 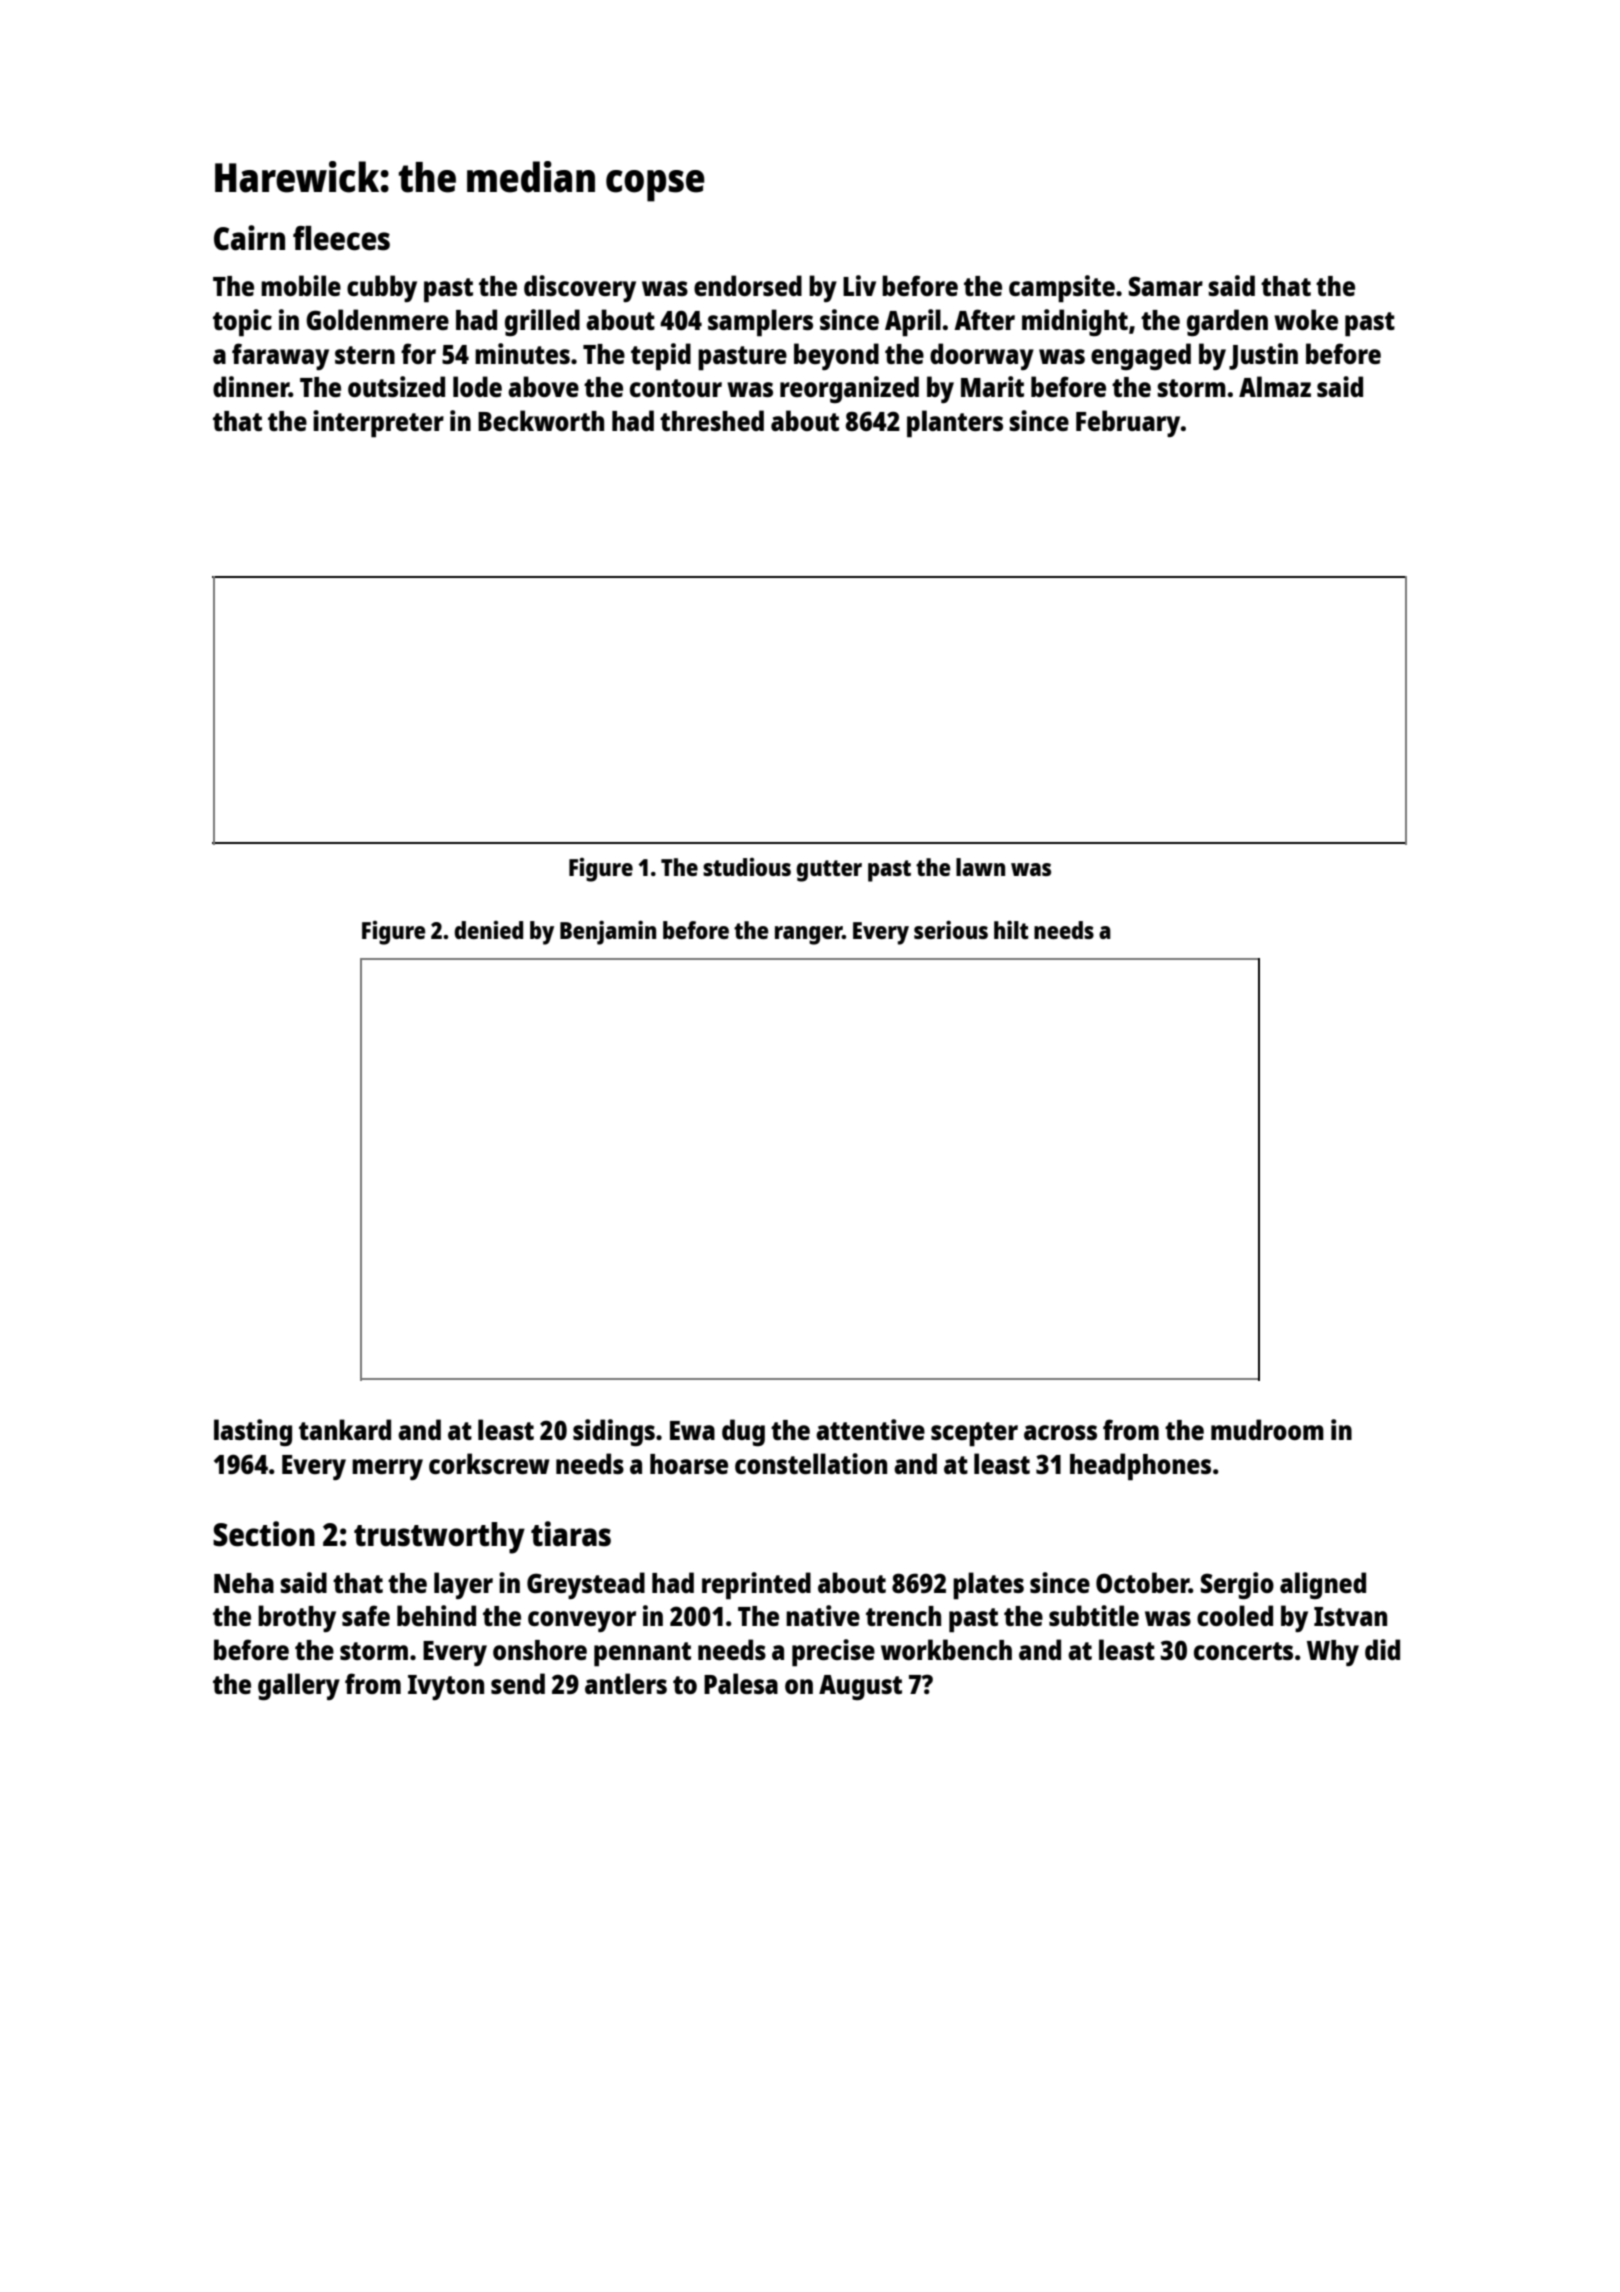 I want to click on hilt, so click(x=1011, y=930).
